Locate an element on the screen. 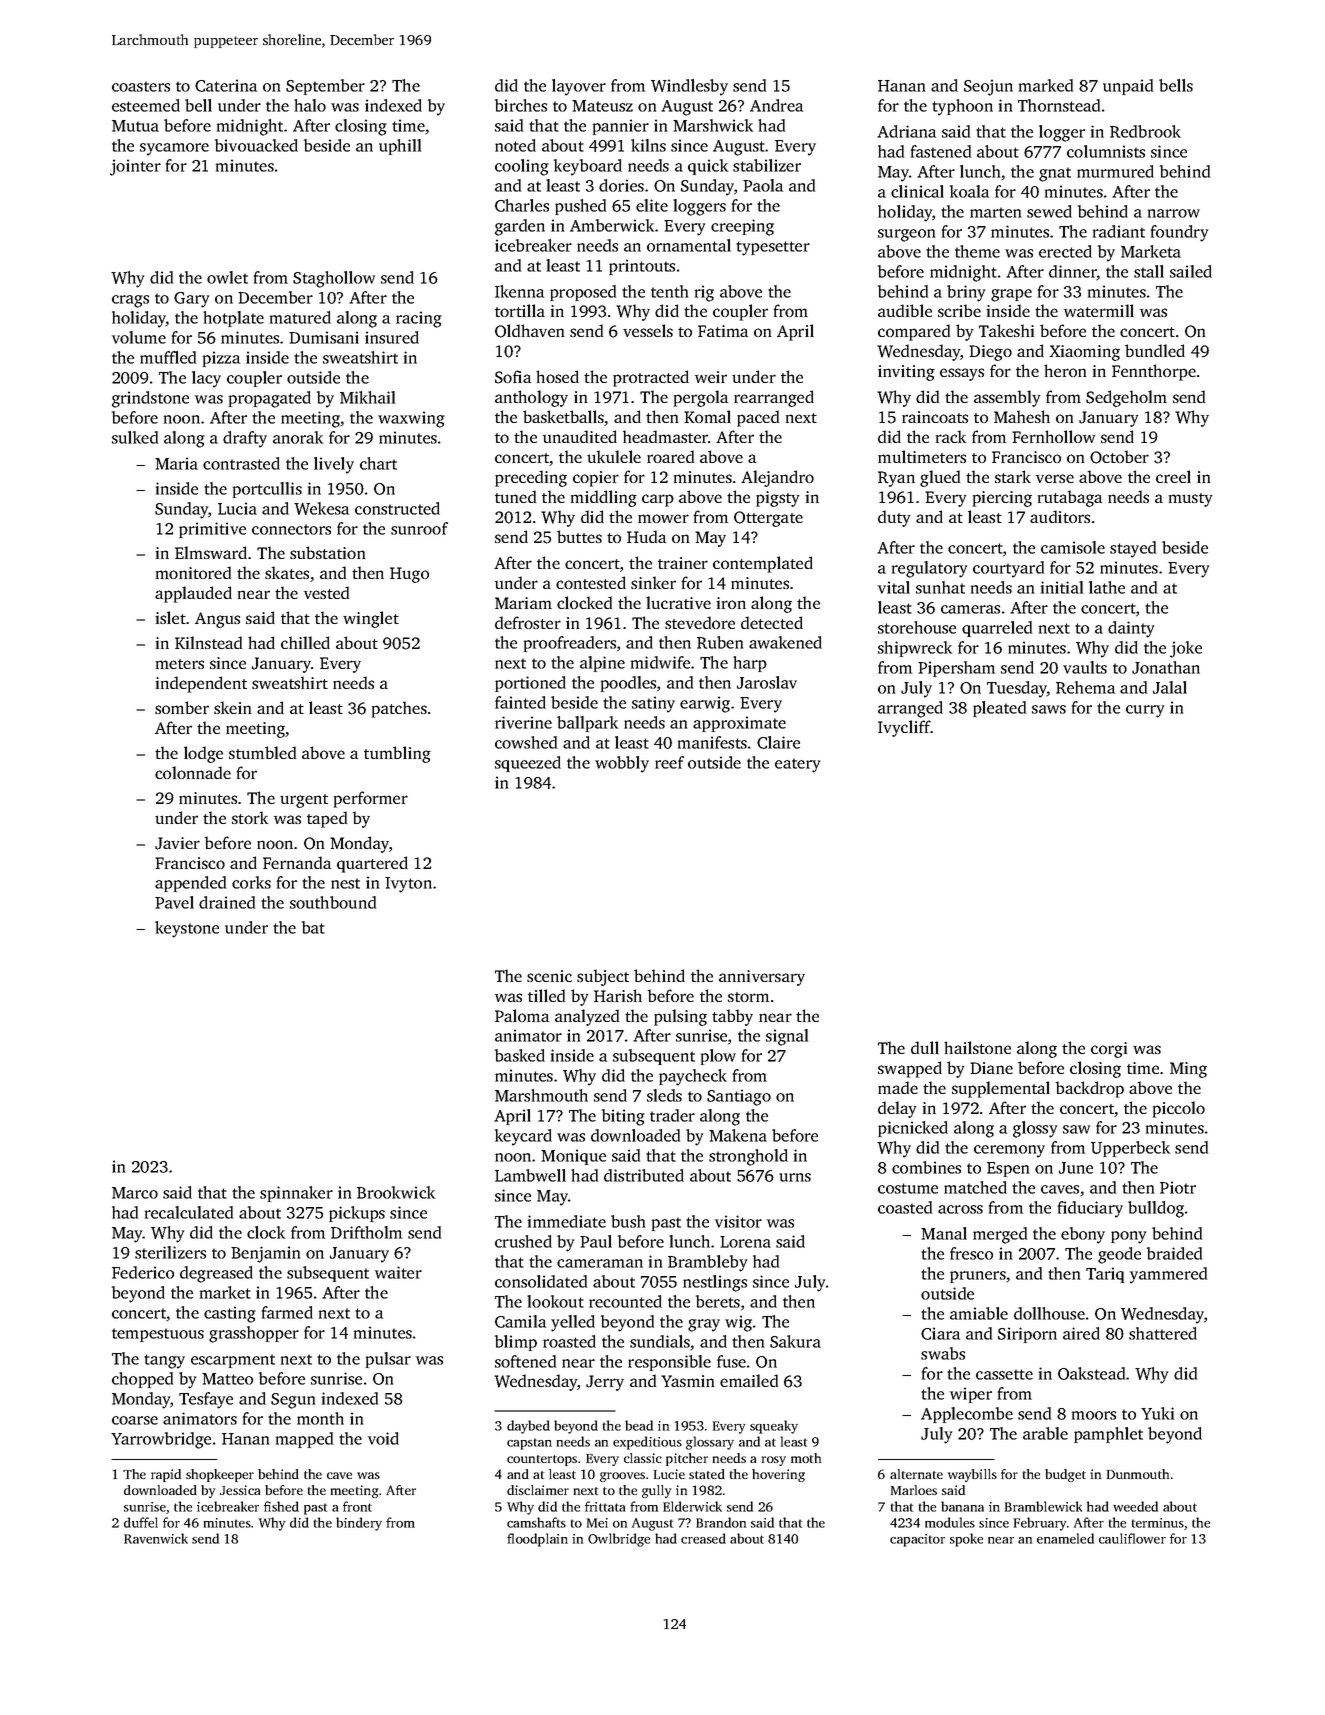  sulked is located at coordinates (135, 437).
